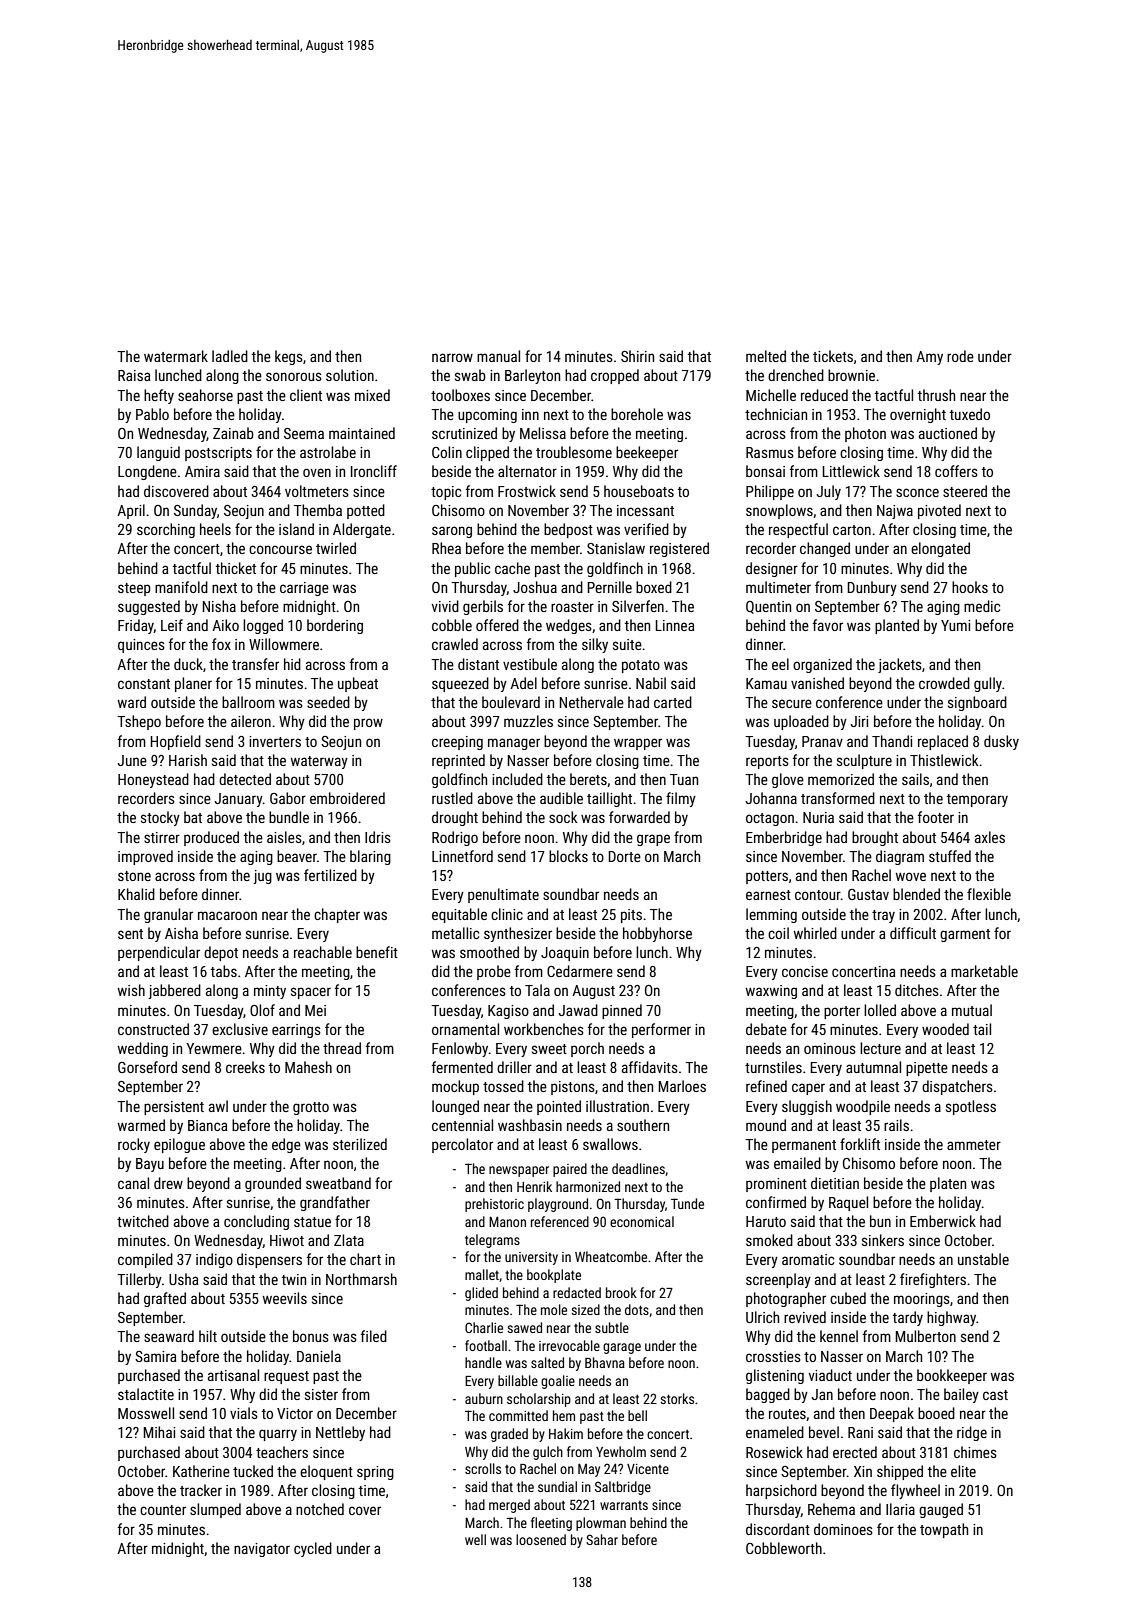  Describe the element at coordinates (657, 934) in the screenshot. I see `hobbyhorse` at that location.
